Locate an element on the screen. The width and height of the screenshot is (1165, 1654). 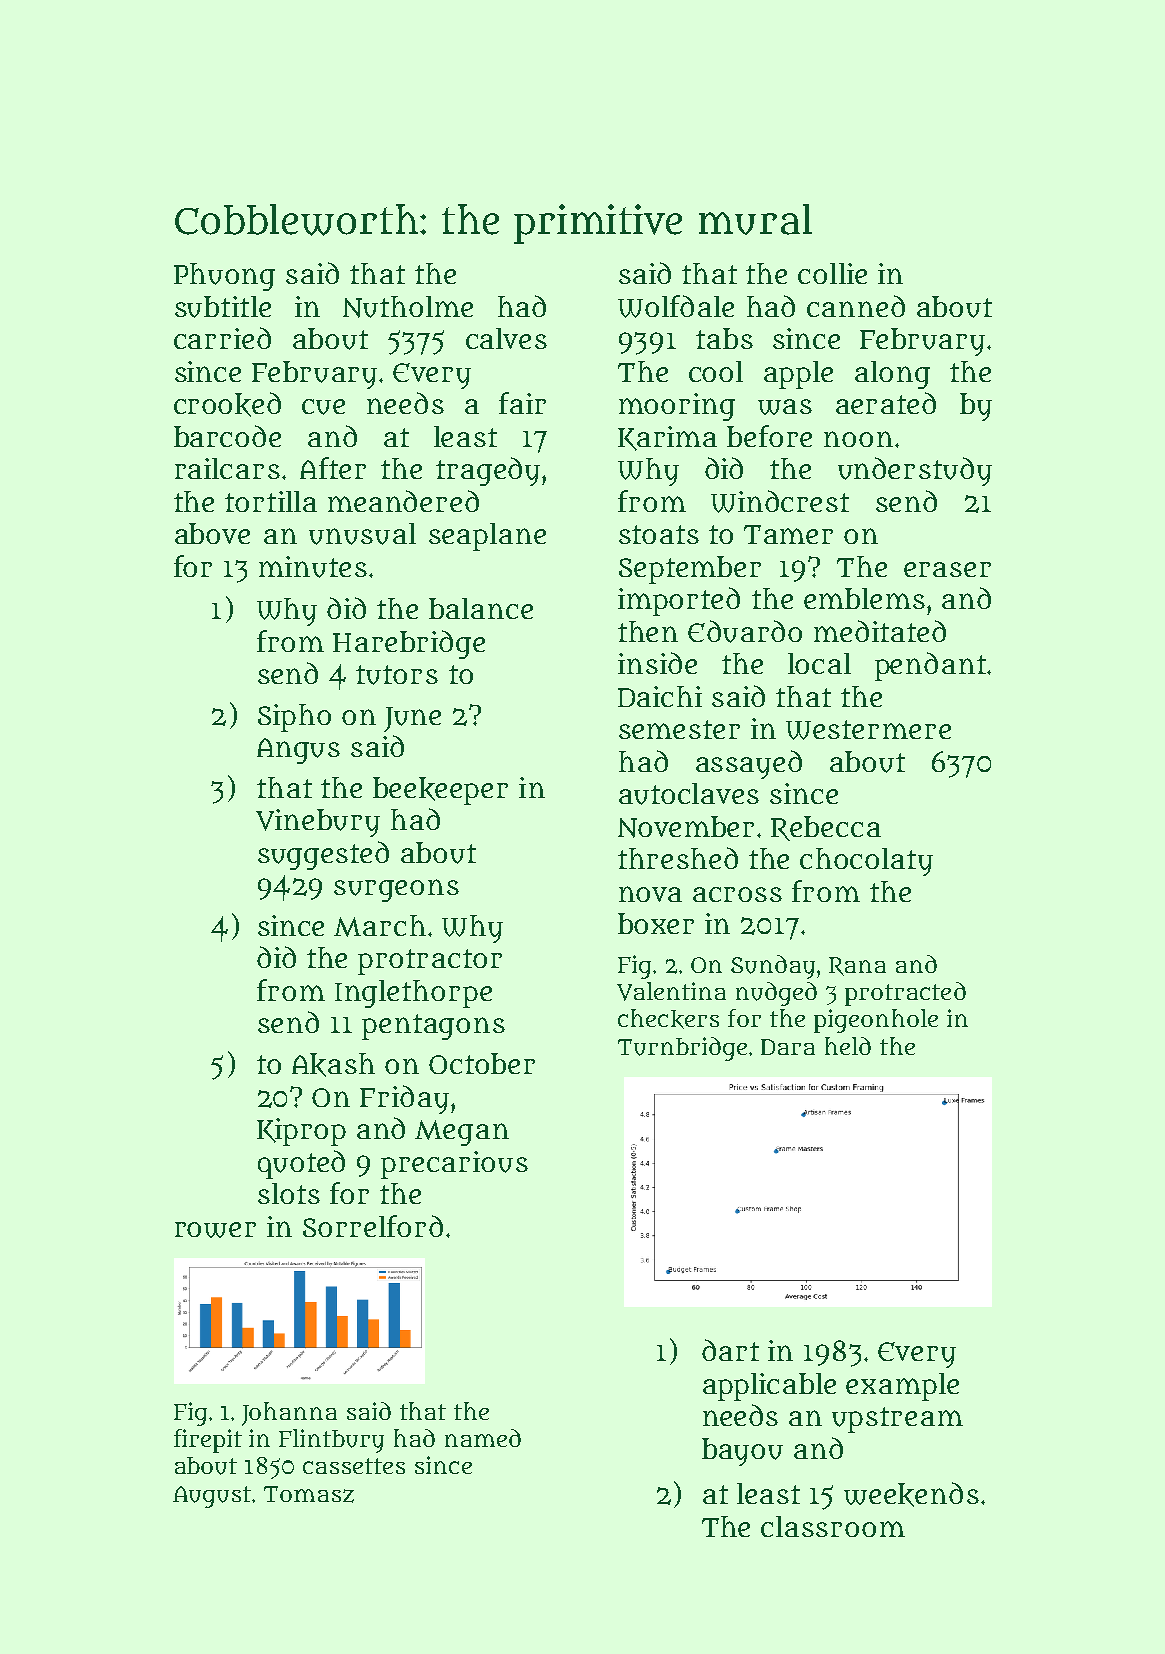
Sipho is located at coordinates (294, 718).
